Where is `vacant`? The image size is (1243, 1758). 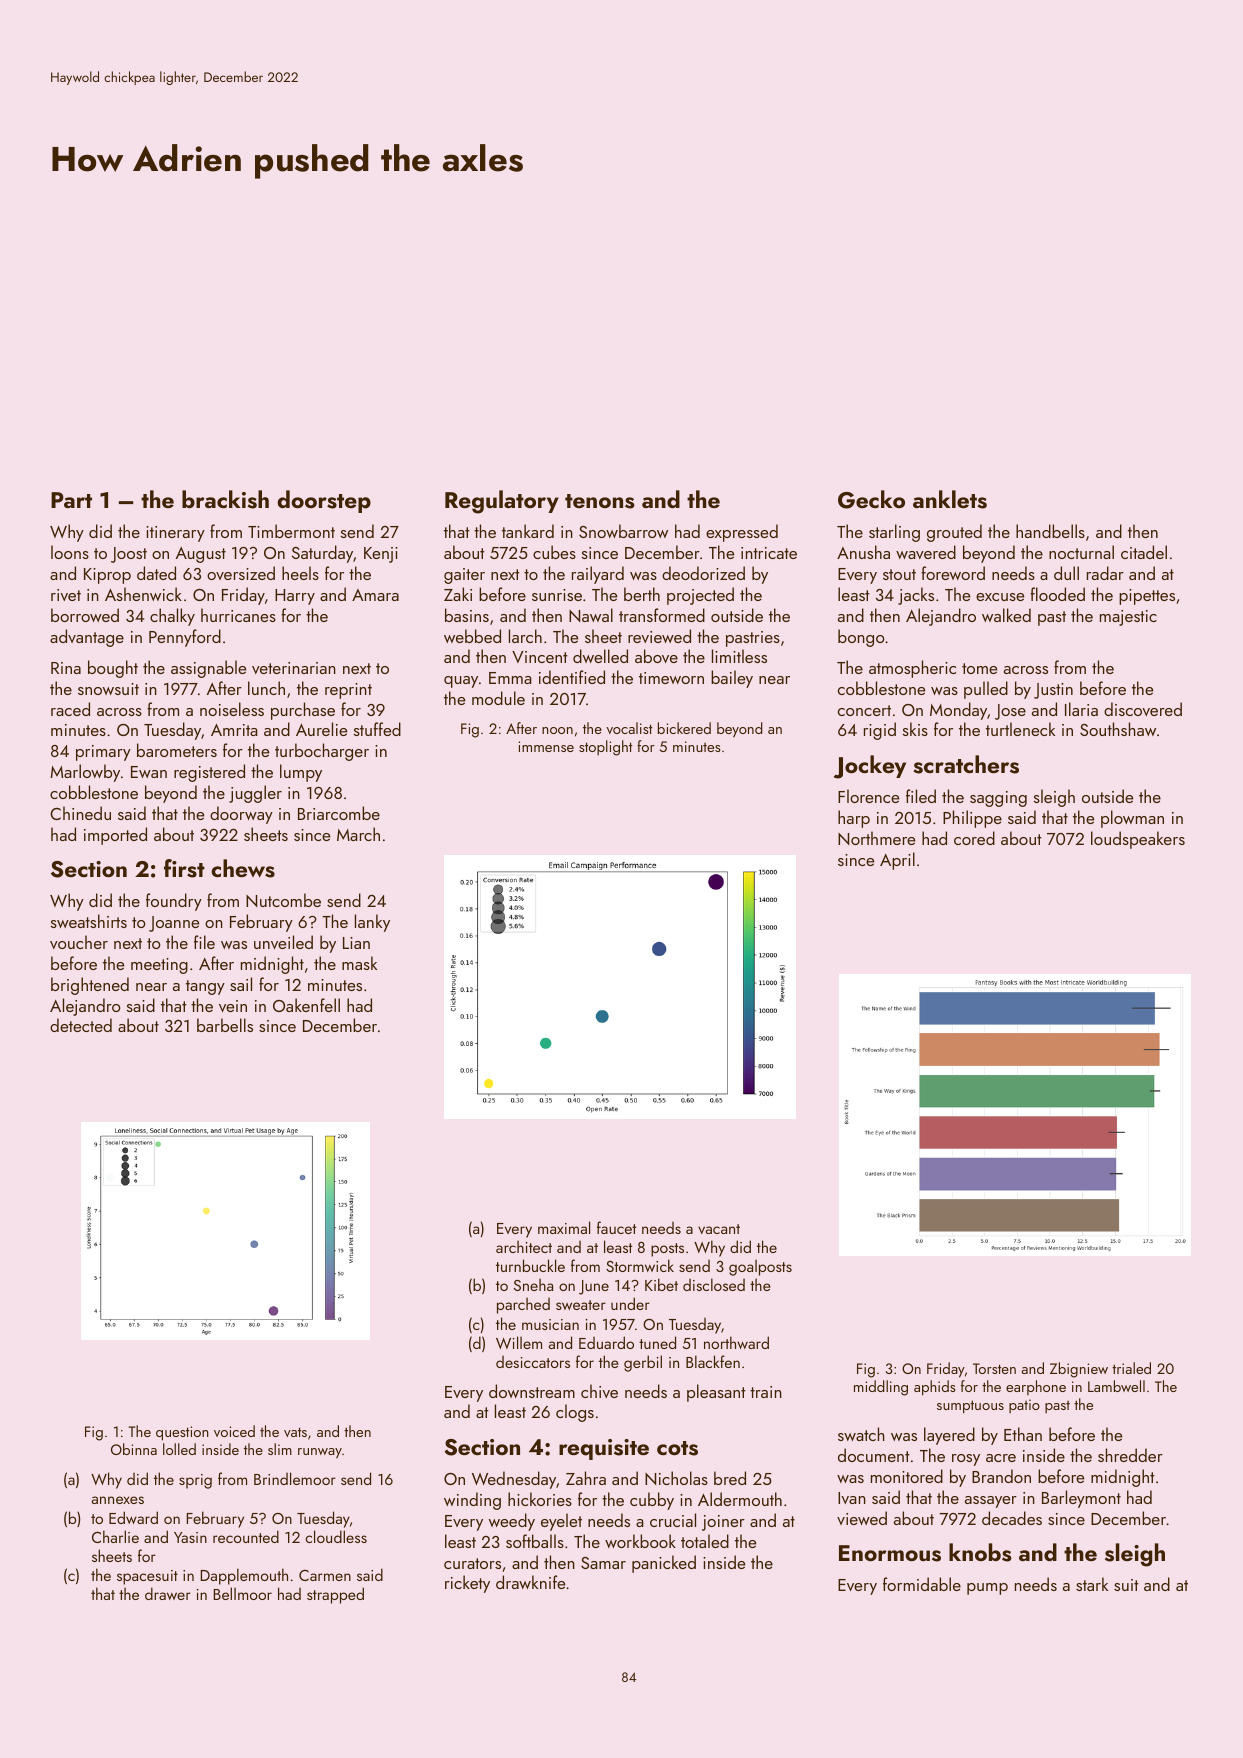
vacant is located at coordinates (719, 1229).
